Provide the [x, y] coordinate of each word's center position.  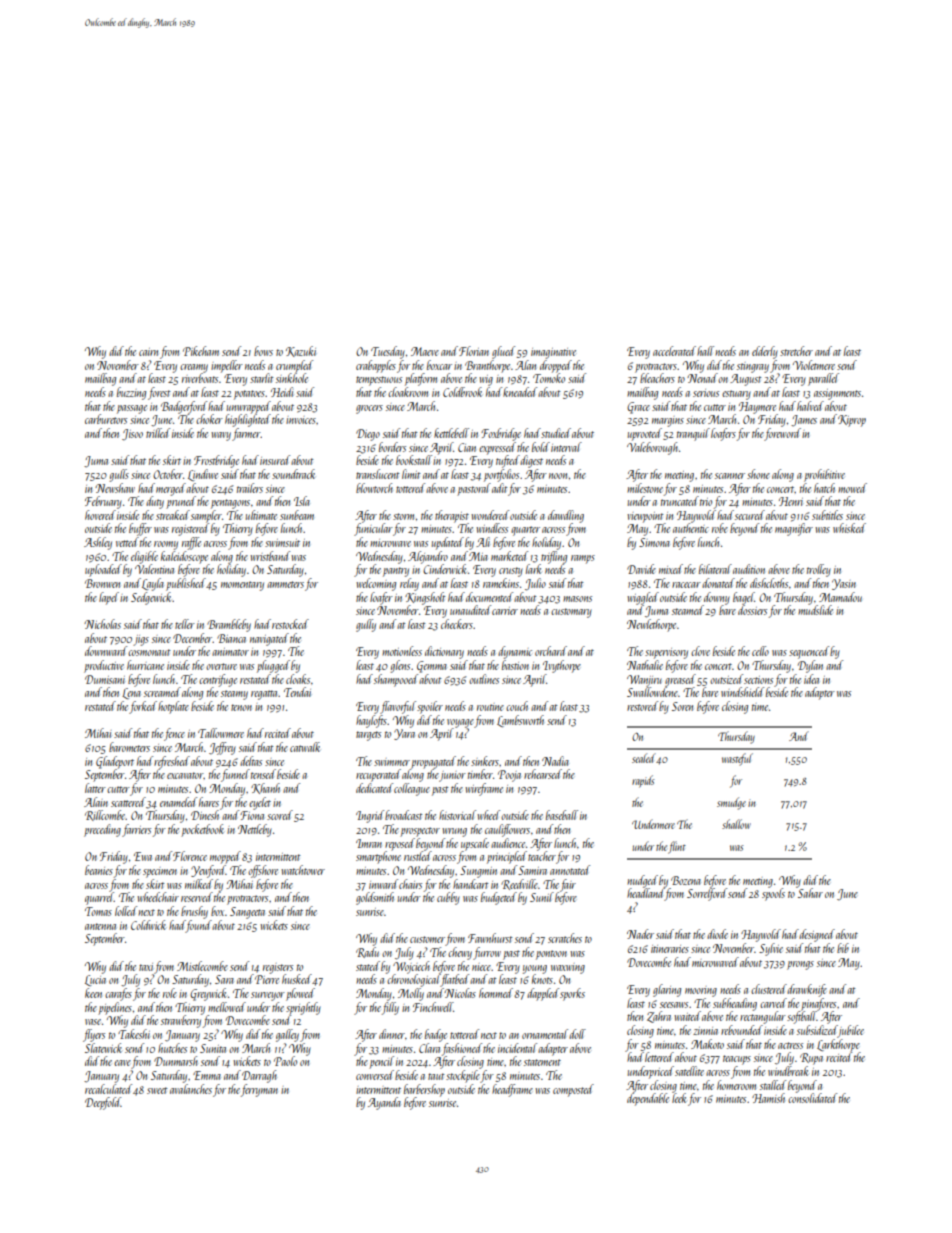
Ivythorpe [562, 666]
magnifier [794, 529]
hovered [100, 515]
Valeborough [652, 448]
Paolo [285, 1061]
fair [568, 885]
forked [143, 707]
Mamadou [840, 597]
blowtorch [374, 488]
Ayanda [384, 1103]
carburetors [106, 419]
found [199, 926]
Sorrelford [707, 894]
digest [531, 461]
